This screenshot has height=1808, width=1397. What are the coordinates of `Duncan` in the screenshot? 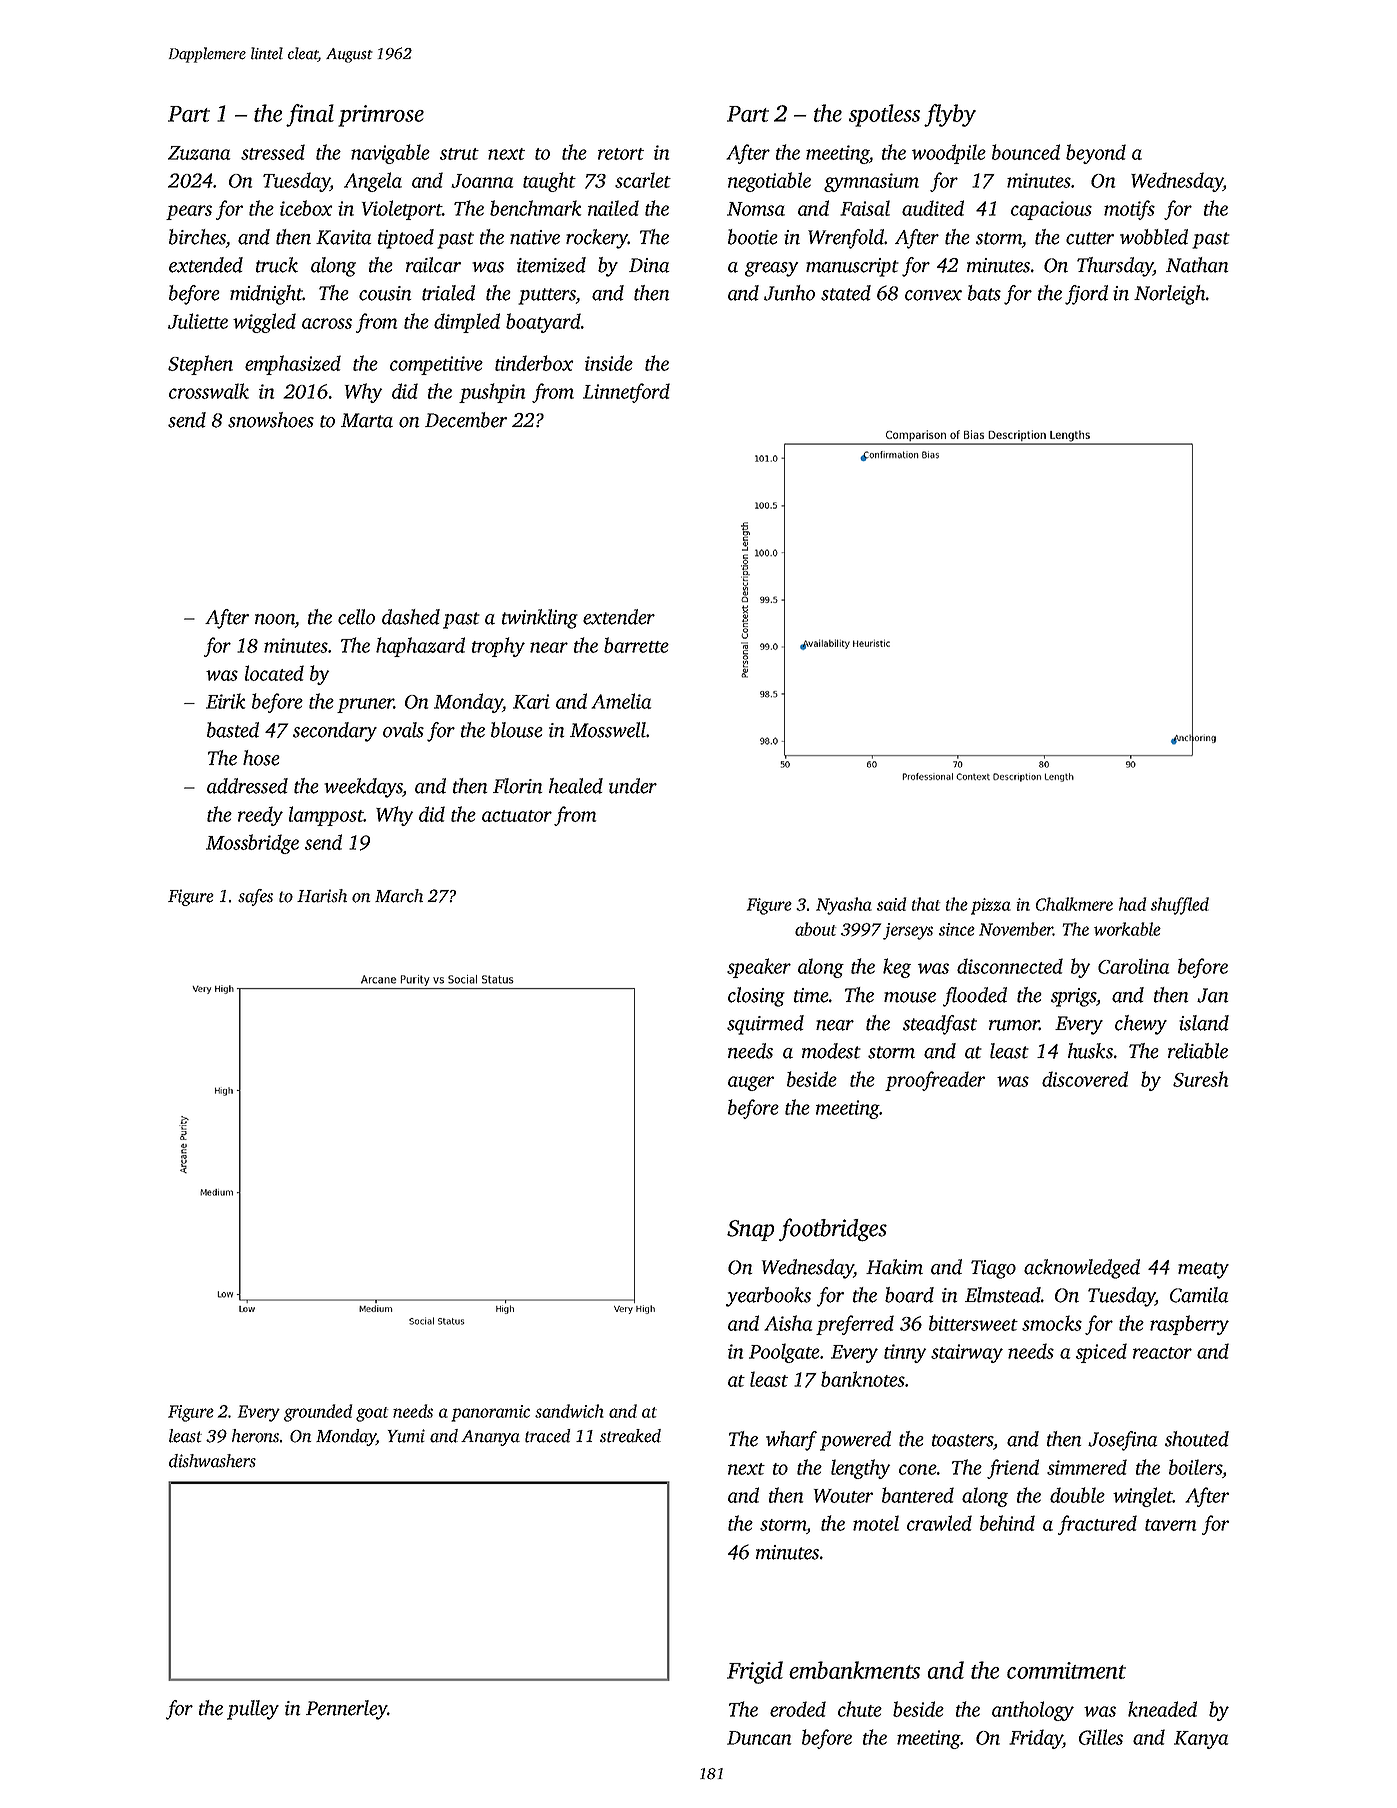 It's located at (759, 1738).
